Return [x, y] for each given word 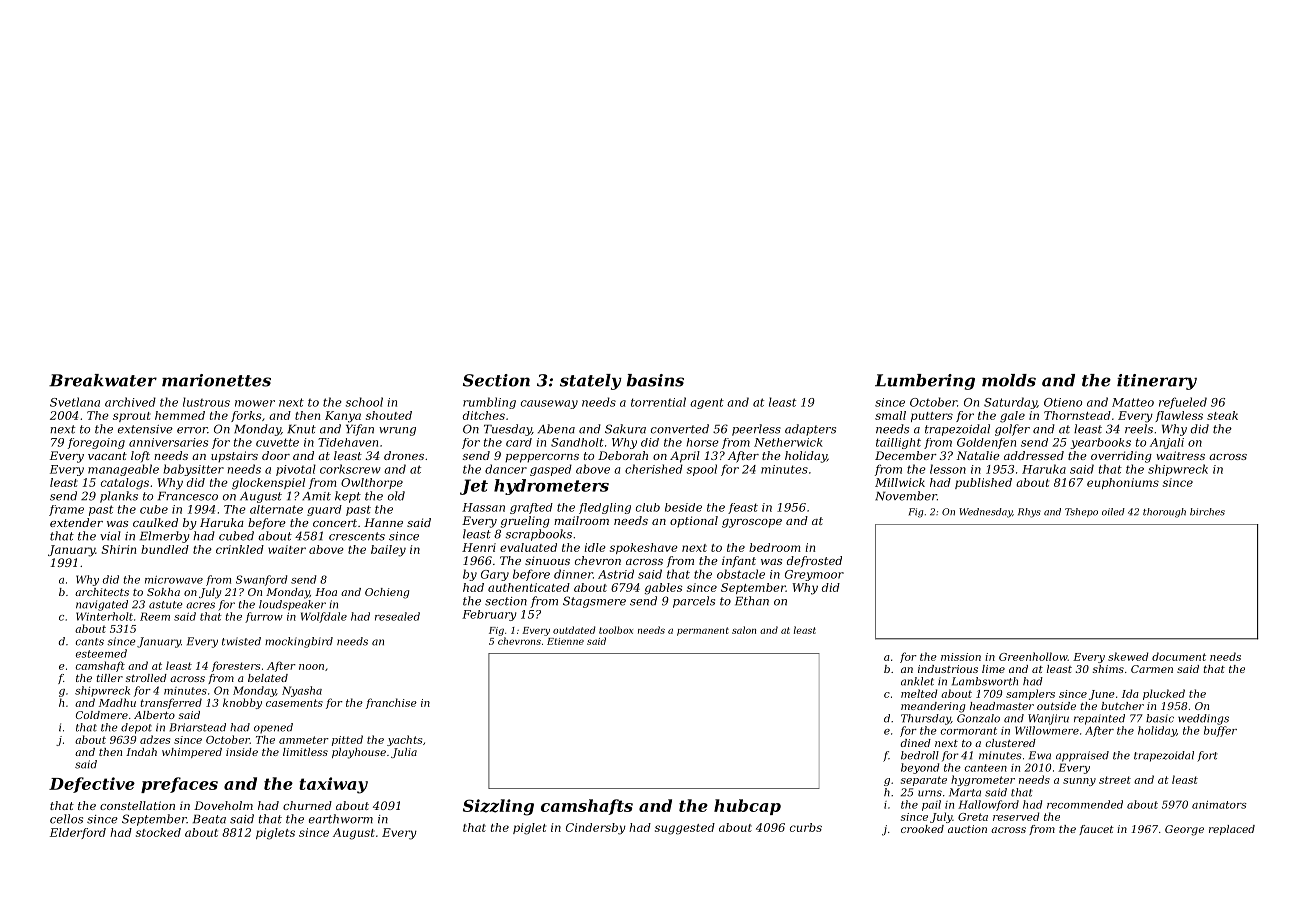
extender [76, 522]
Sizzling [498, 807]
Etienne [565, 641]
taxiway [333, 785]
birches [1207, 512]
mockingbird [299, 642]
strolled [146, 678]
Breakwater [103, 380]
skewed [1128, 656]
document [1179, 656]
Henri [479, 547]
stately [591, 382]
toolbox [616, 630]
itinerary [1157, 382]
